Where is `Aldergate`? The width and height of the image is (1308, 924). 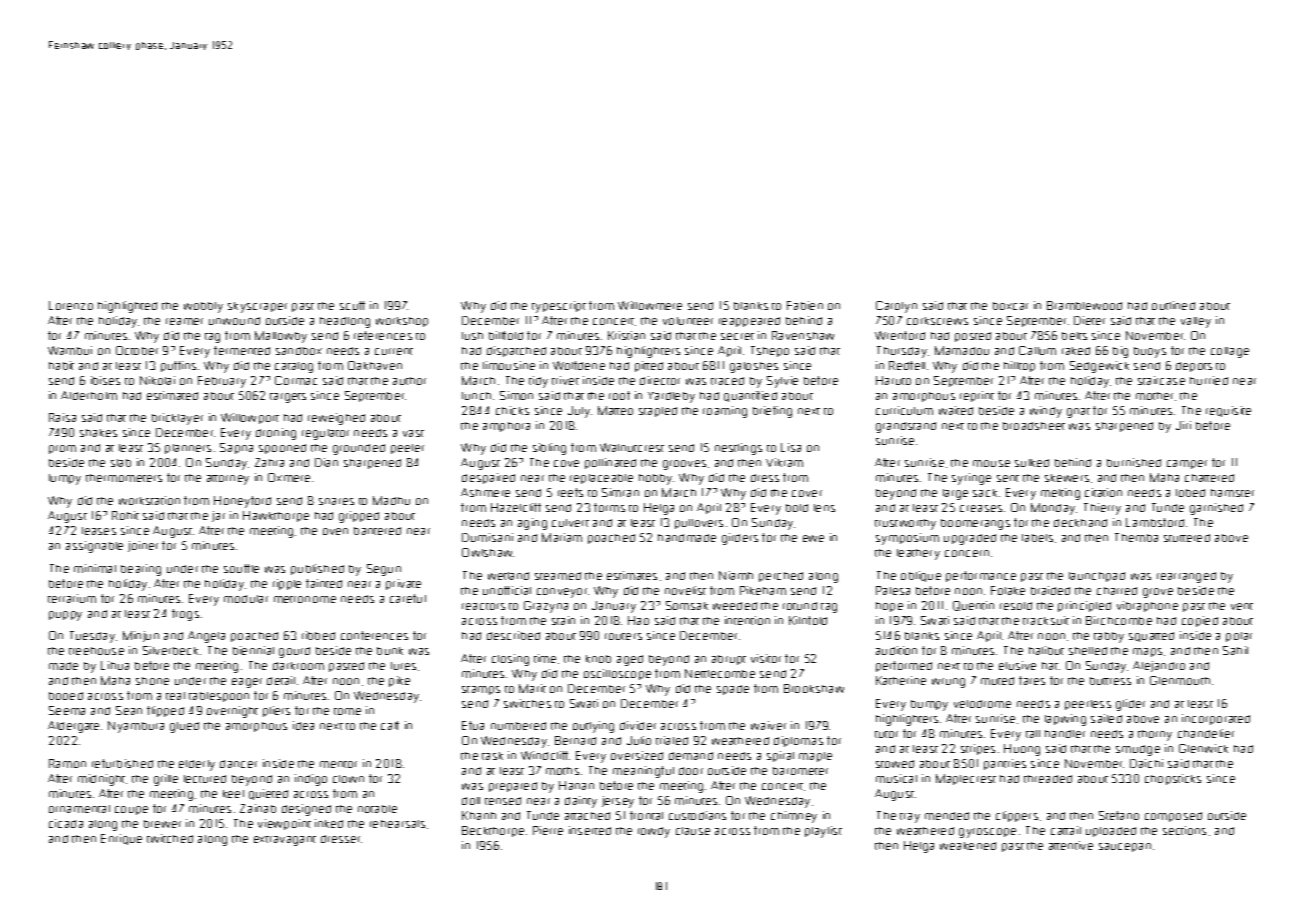 Aldergate is located at coordinates (73, 727).
